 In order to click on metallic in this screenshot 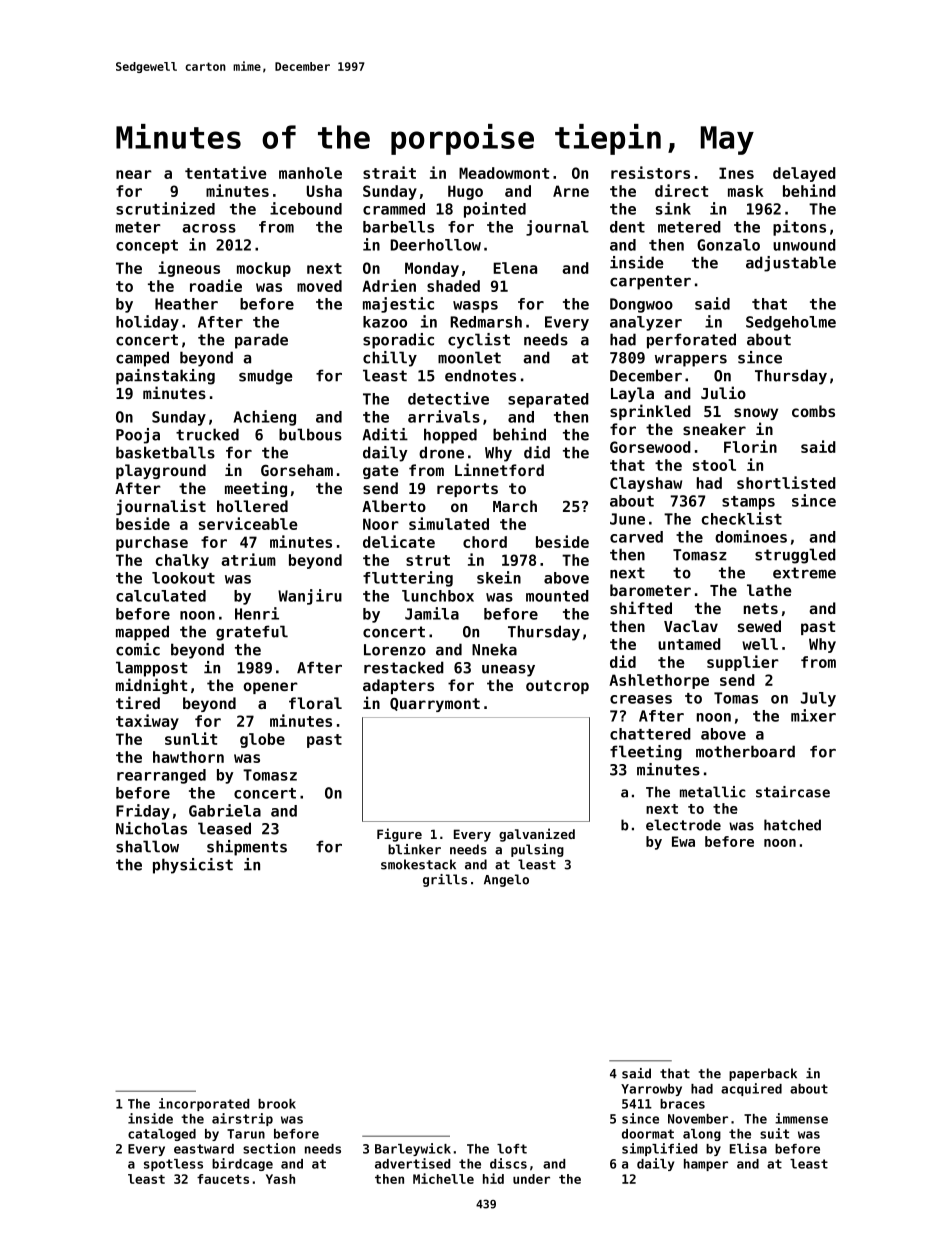, I will do `click(712, 792)`.
